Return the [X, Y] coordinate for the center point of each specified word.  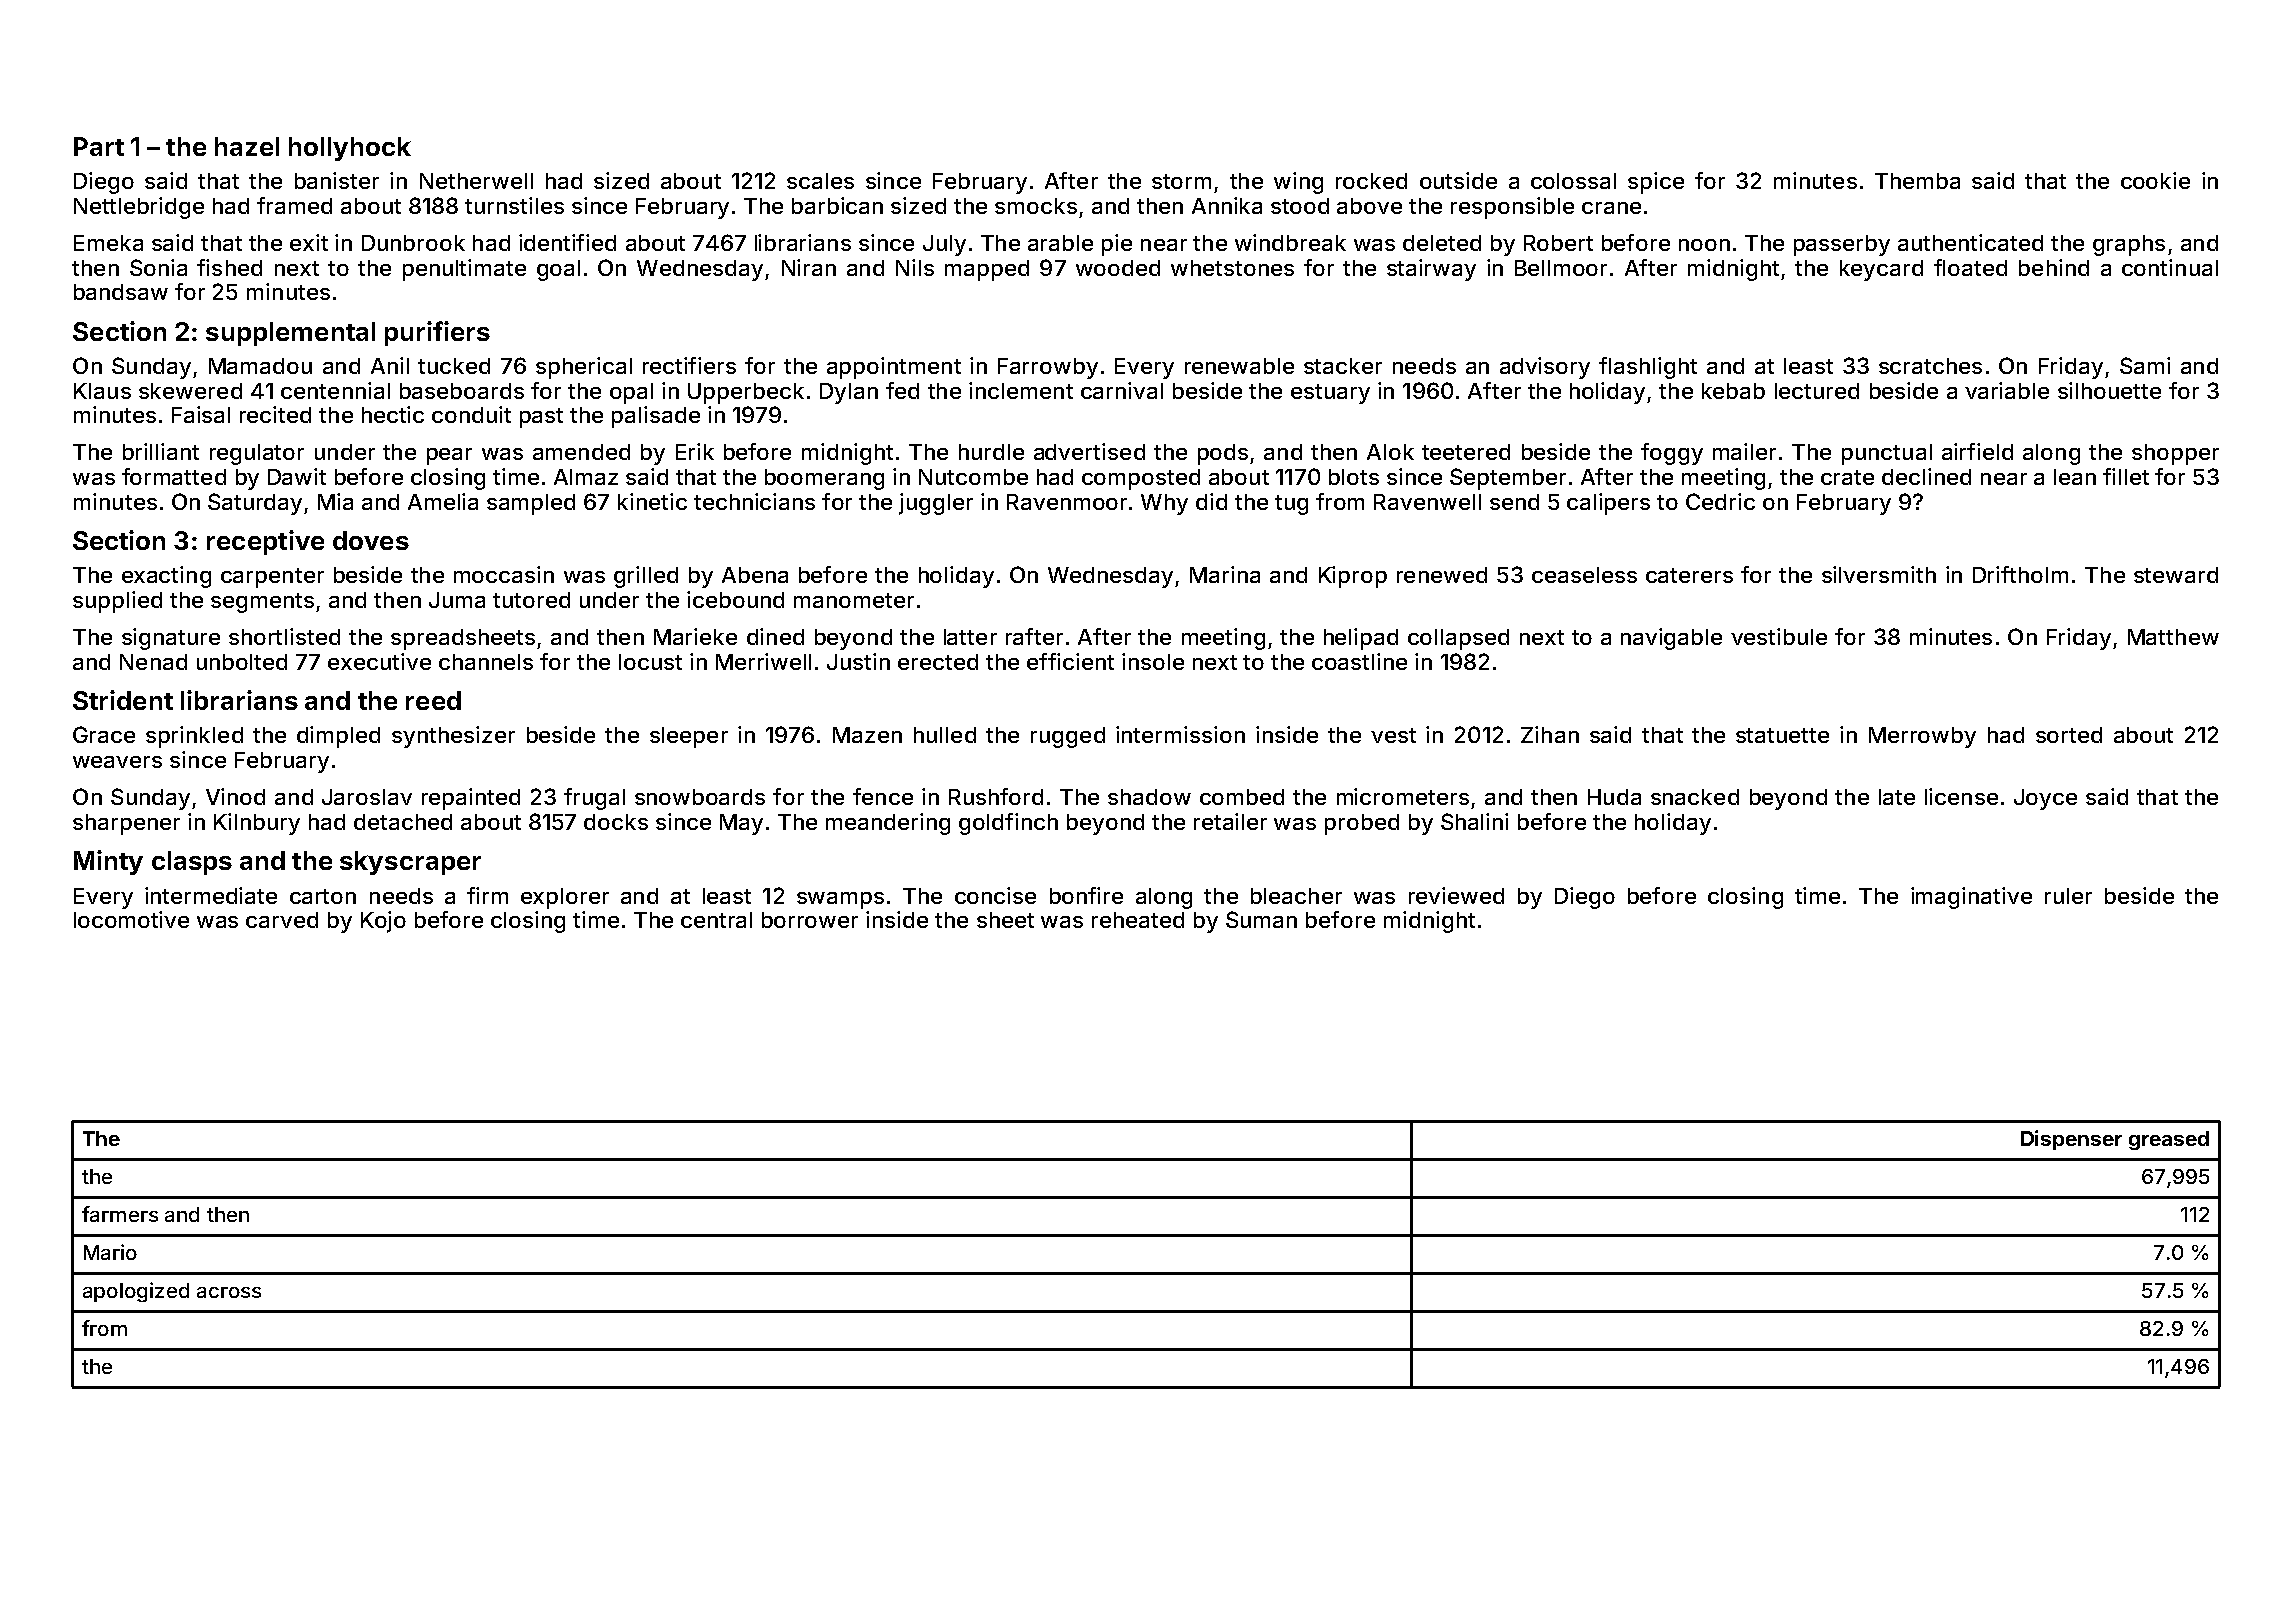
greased [2169, 1140]
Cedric [1720, 501]
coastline [1359, 661]
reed [433, 700]
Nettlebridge [139, 208]
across [229, 1292]
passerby [1842, 245]
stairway [1431, 270]
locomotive [131, 919]
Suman [1261, 919]
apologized [136, 1292]
